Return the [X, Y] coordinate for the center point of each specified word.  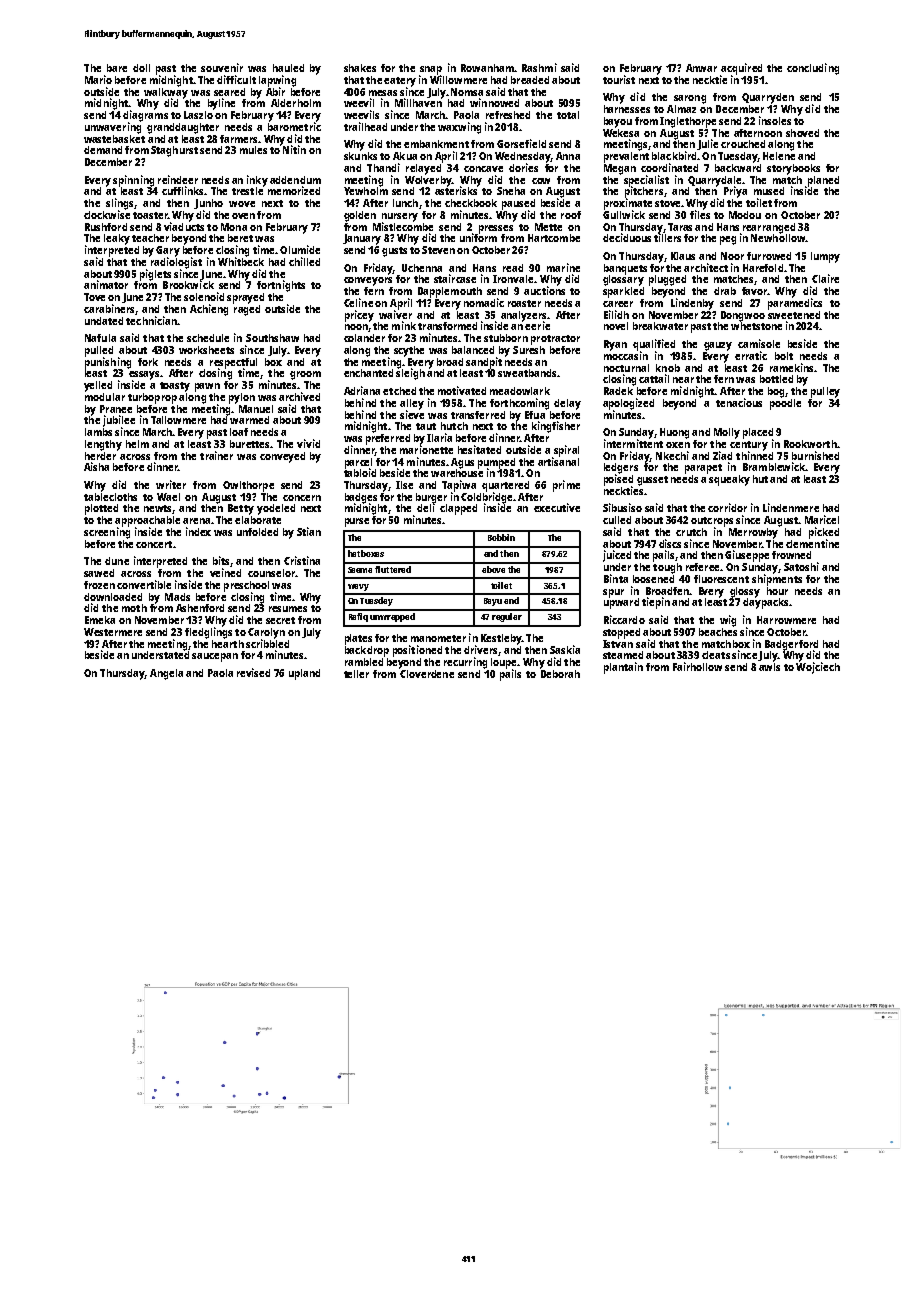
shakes [360, 68]
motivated [462, 390]
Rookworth [810, 444]
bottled [776, 379]
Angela [166, 674]
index [198, 531]
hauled [288, 68]
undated [104, 321]
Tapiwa [459, 486]
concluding [813, 69]
